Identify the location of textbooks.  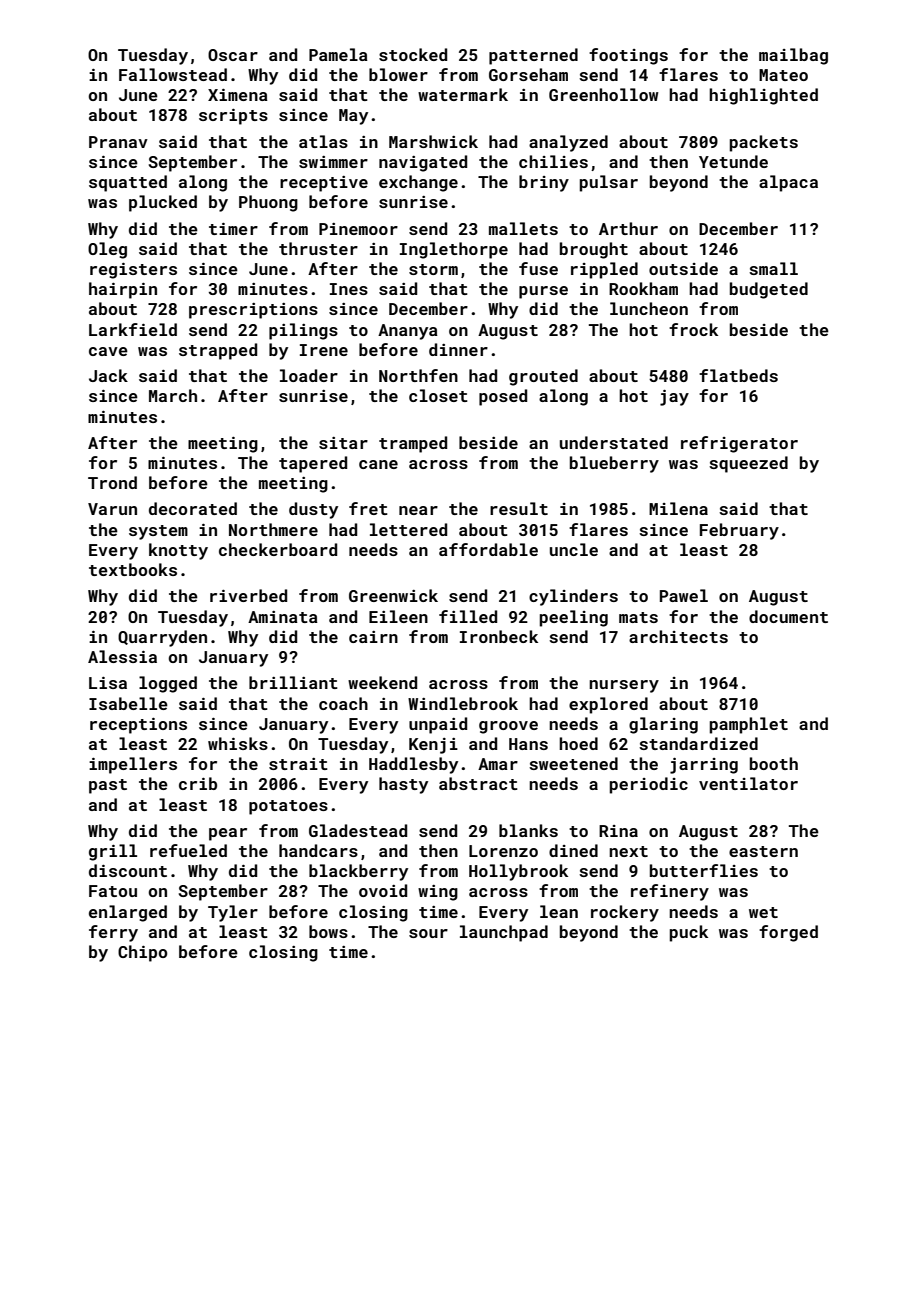
(133, 569).
